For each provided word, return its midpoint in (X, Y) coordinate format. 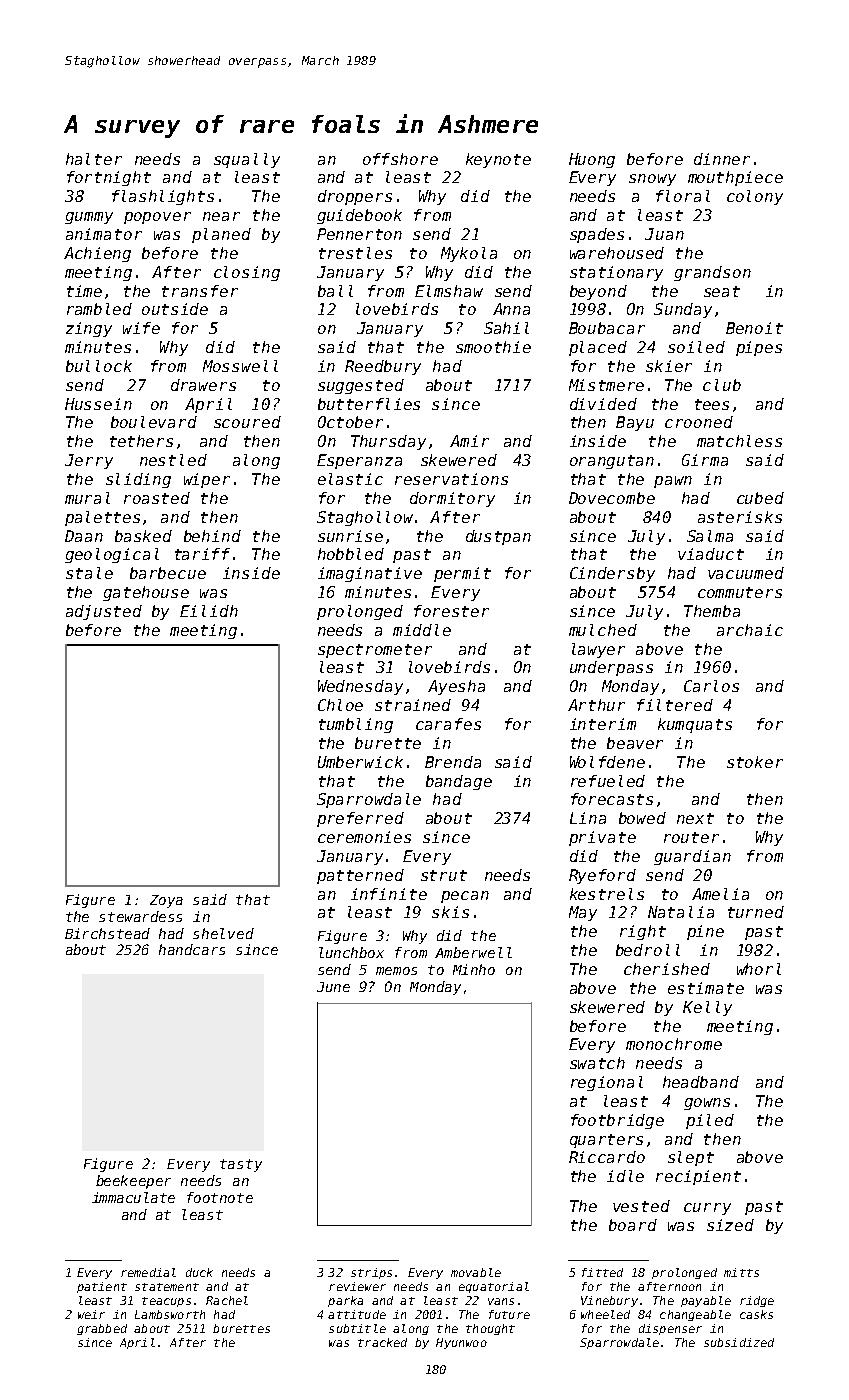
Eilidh (209, 611)
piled (710, 1121)
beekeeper (133, 1182)
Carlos (711, 686)
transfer (200, 291)
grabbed (102, 1329)
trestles (355, 253)
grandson (712, 273)
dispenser (670, 1329)
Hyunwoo (461, 1343)
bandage (459, 782)
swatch (597, 1063)
